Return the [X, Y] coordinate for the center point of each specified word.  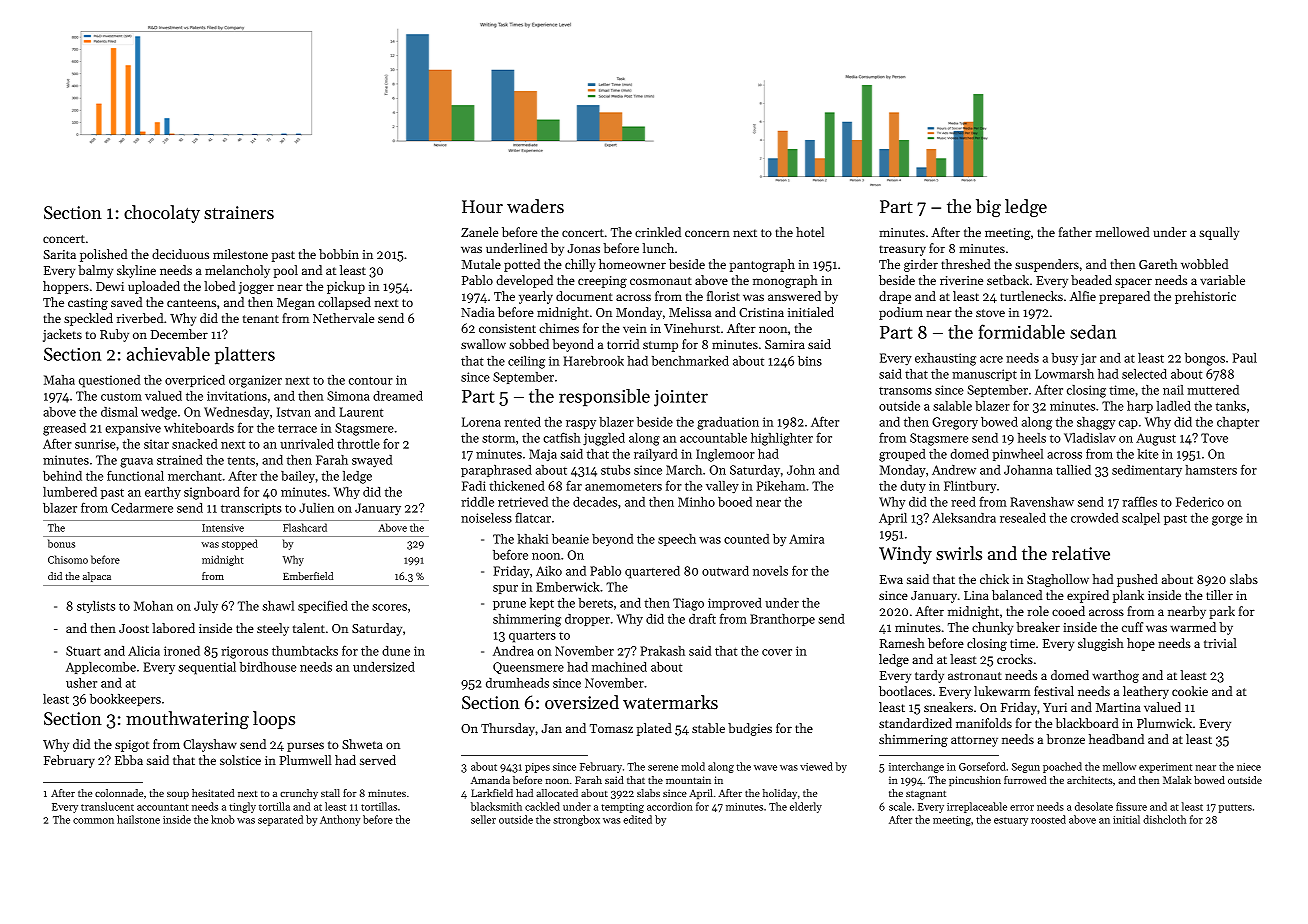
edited [637, 819]
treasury [902, 250]
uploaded [154, 287]
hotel [810, 232]
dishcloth [1164, 819]
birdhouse [268, 667]
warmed [1193, 627]
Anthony [340, 820]
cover [777, 652]
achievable [168, 354]
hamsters [1211, 470]
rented [522, 422]
